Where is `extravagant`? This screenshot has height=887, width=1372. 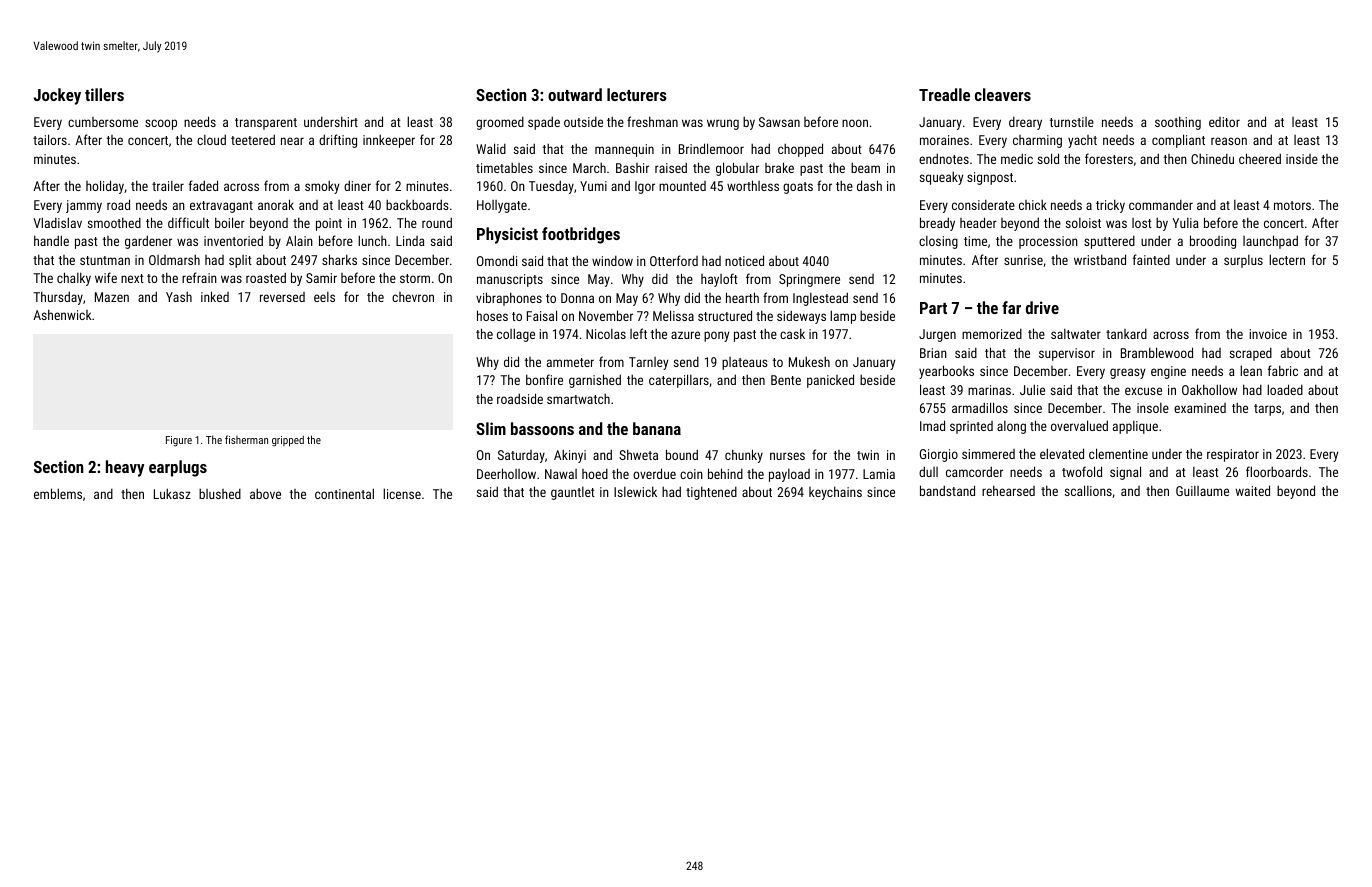 extravagant is located at coordinates (221, 207).
